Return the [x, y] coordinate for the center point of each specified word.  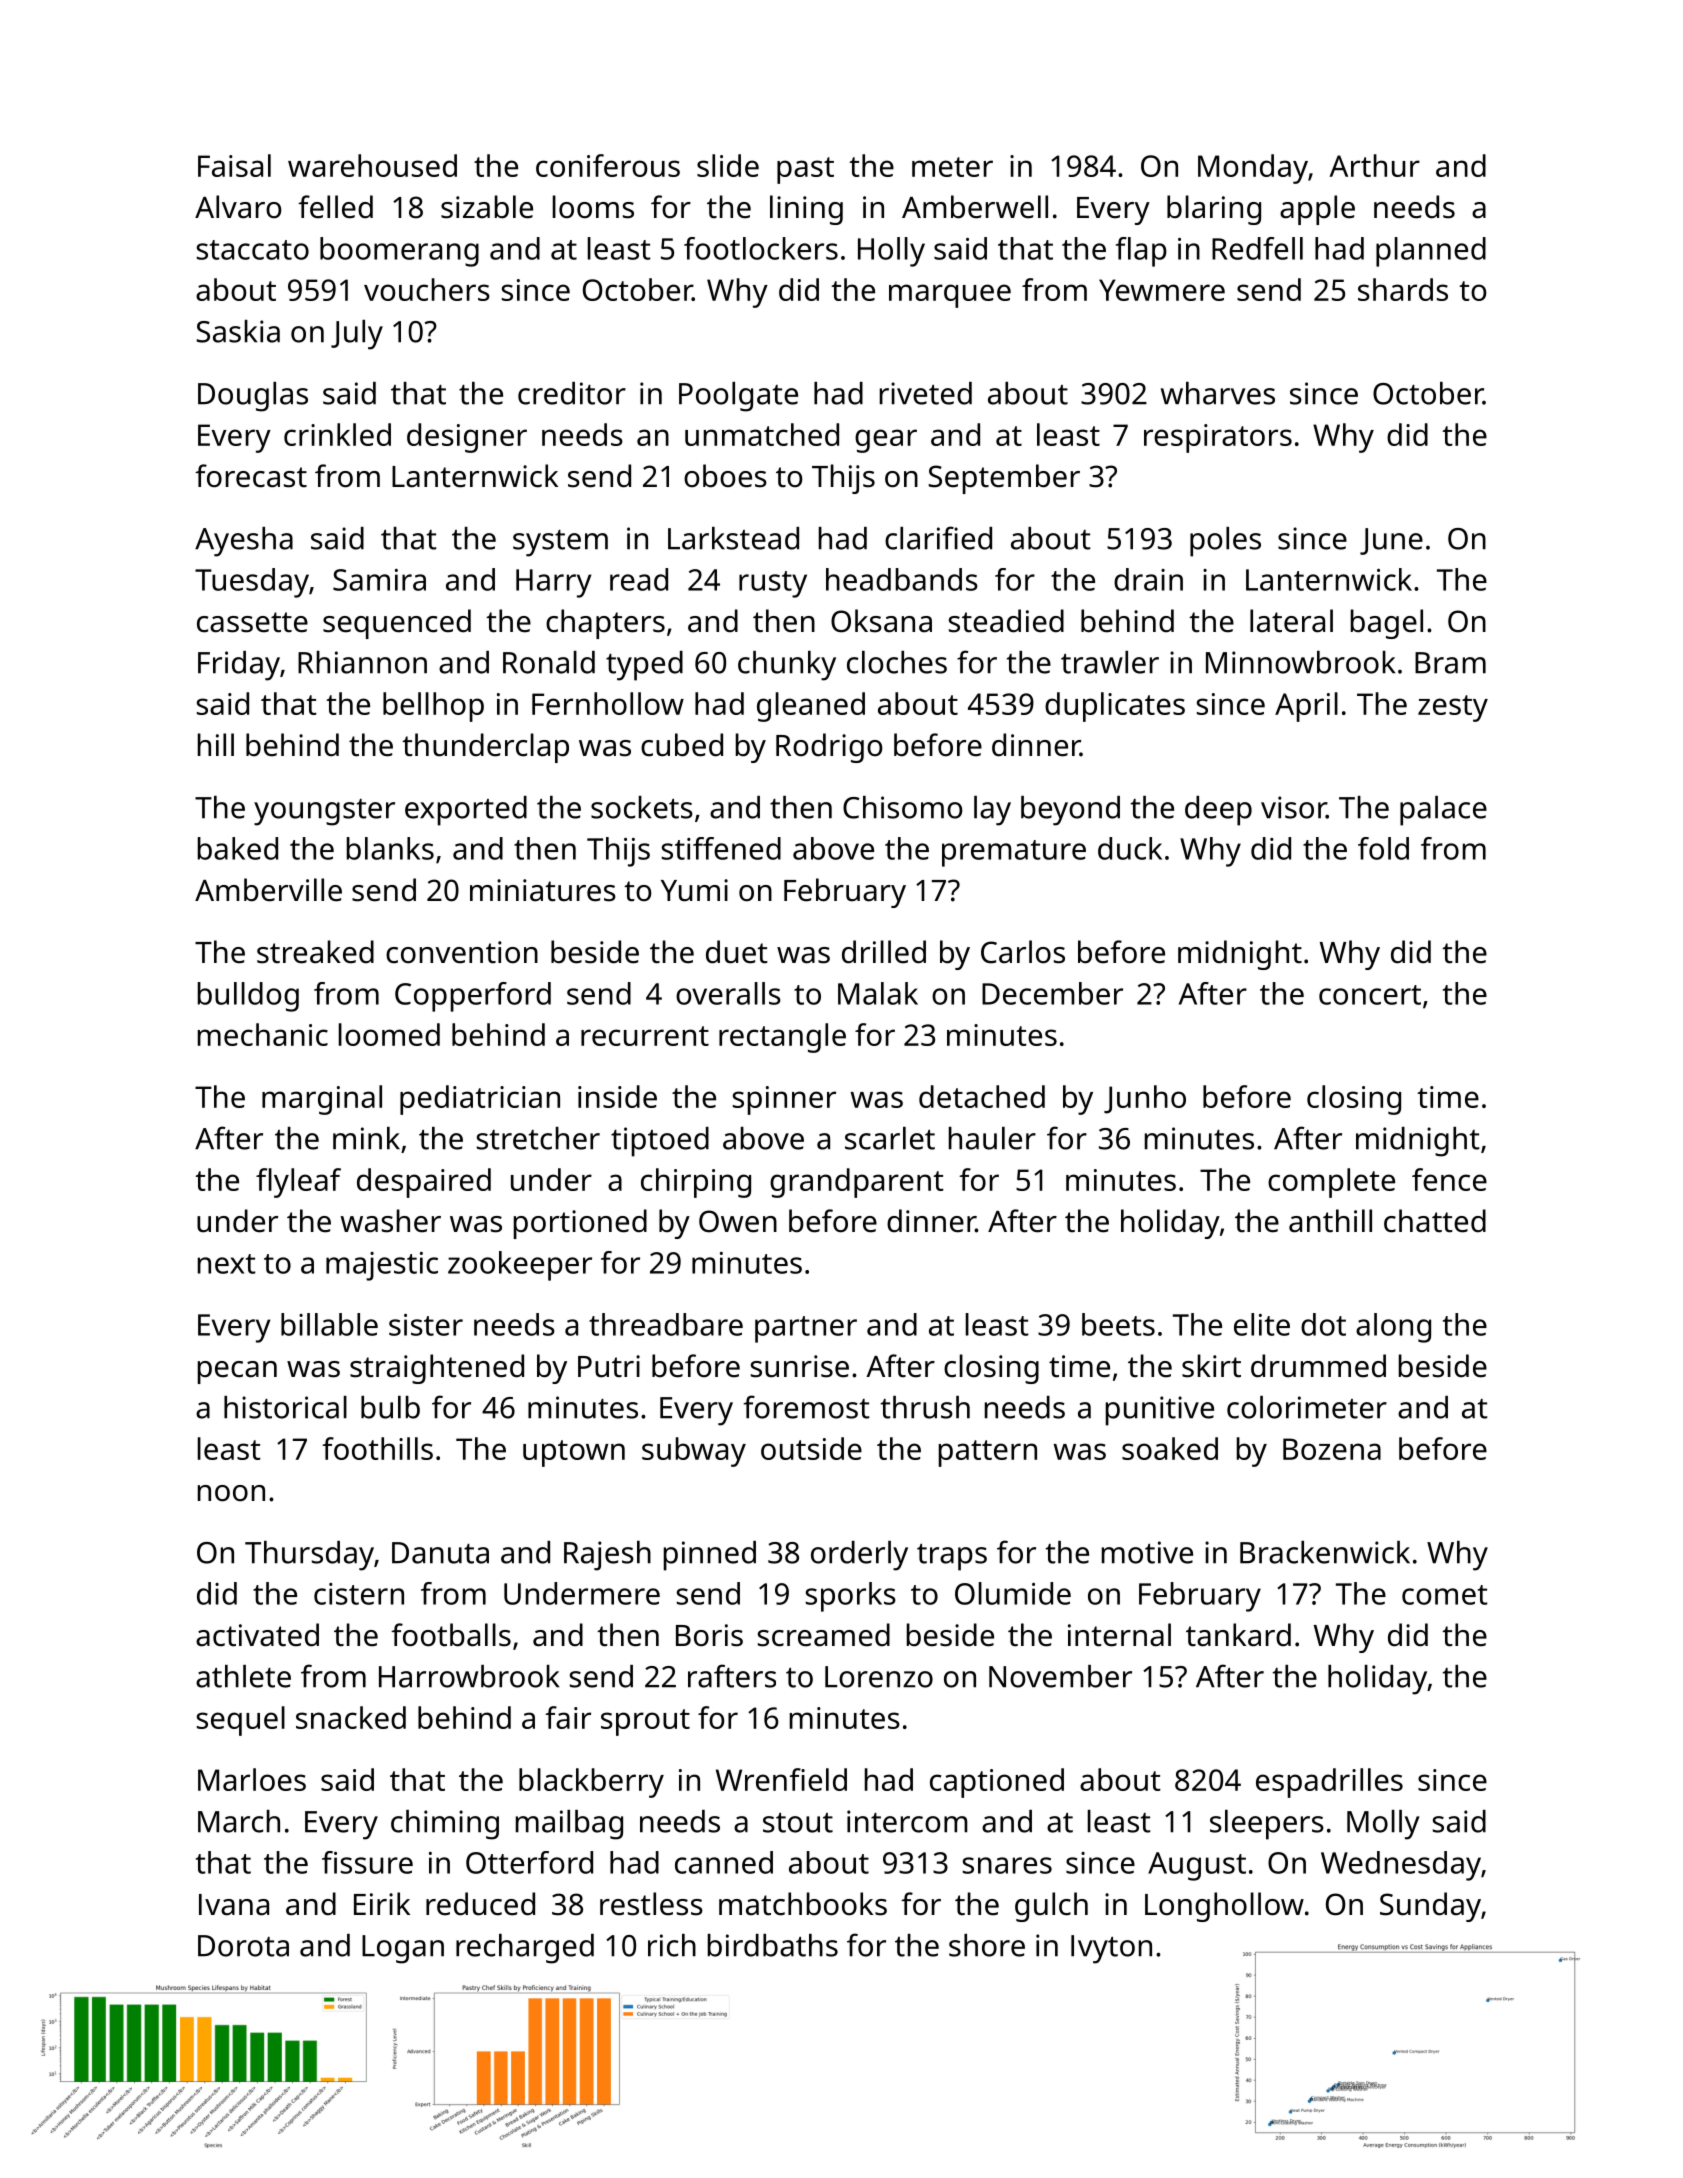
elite [1262, 1324]
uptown [574, 1453]
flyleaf [298, 1183]
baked [238, 848]
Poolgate [738, 397]
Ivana [234, 1905]
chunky [787, 666]
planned [1431, 252]
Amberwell [975, 207]
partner [806, 1329]
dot [1323, 1324]
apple [1317, 210]
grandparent [857, 1183]
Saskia [238, 331]
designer [467, 438]
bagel [1387, 624]
